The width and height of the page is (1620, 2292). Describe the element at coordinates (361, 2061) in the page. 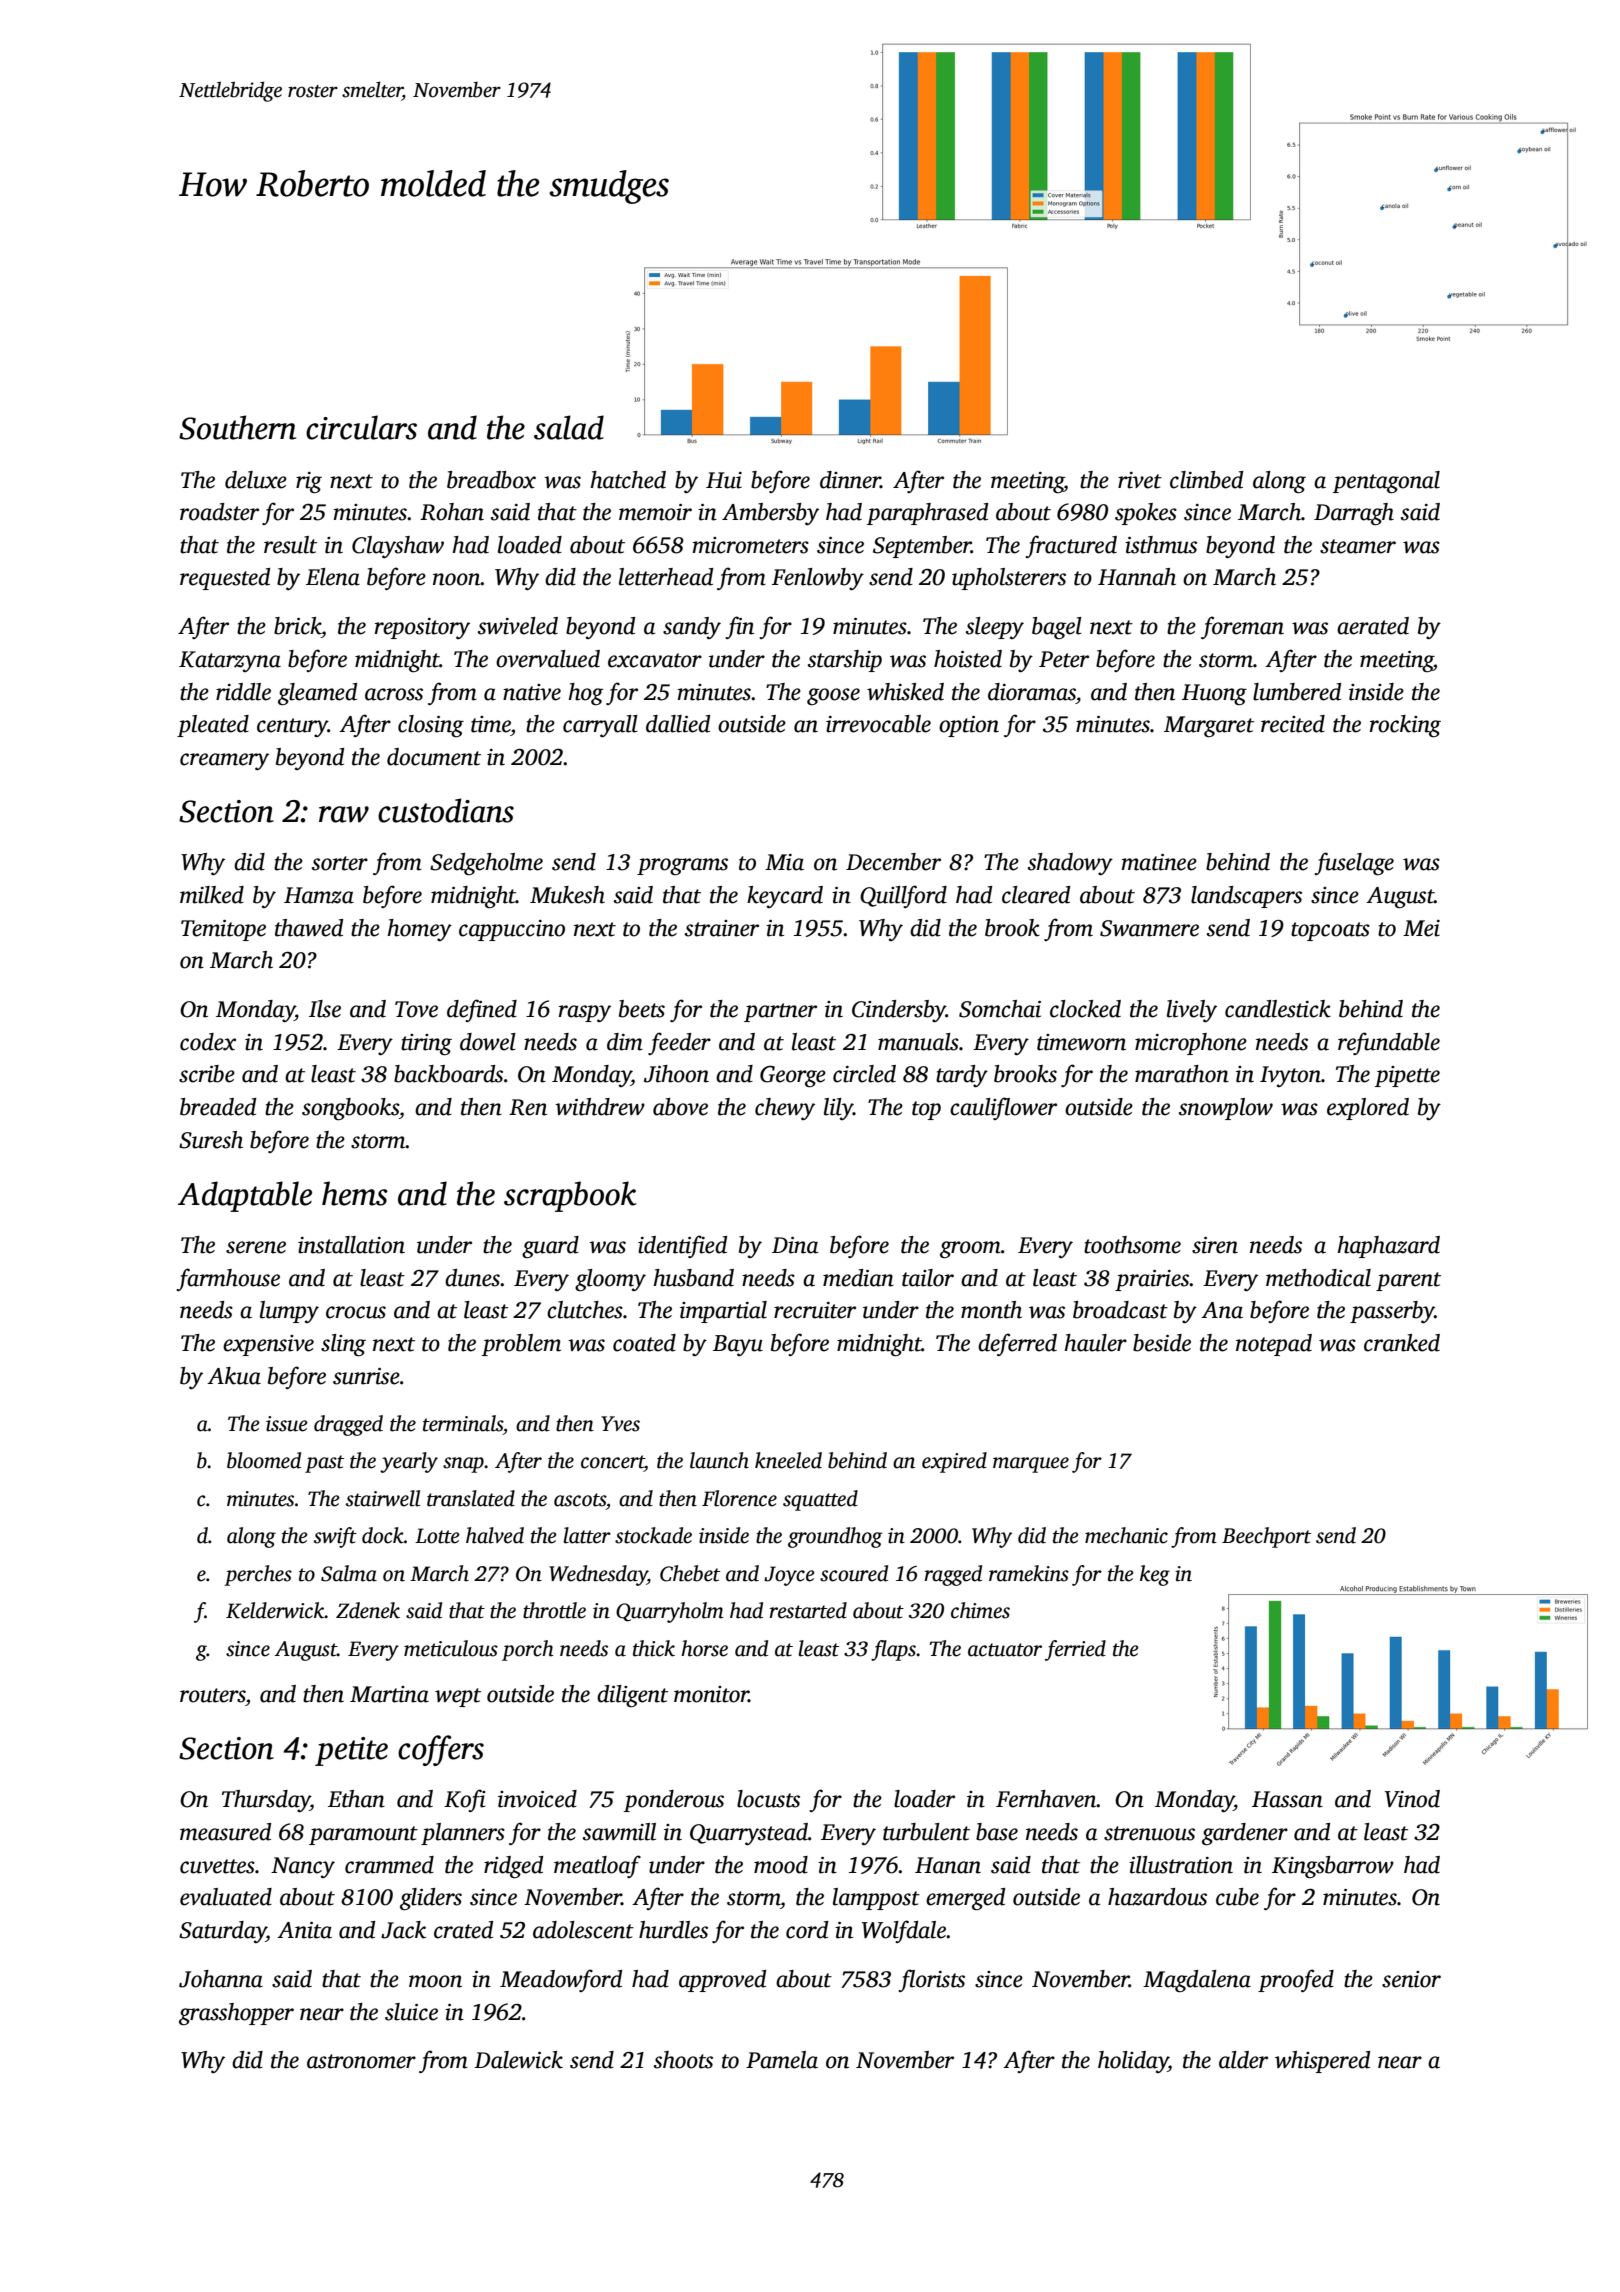

I see `astronomer` at that location.
